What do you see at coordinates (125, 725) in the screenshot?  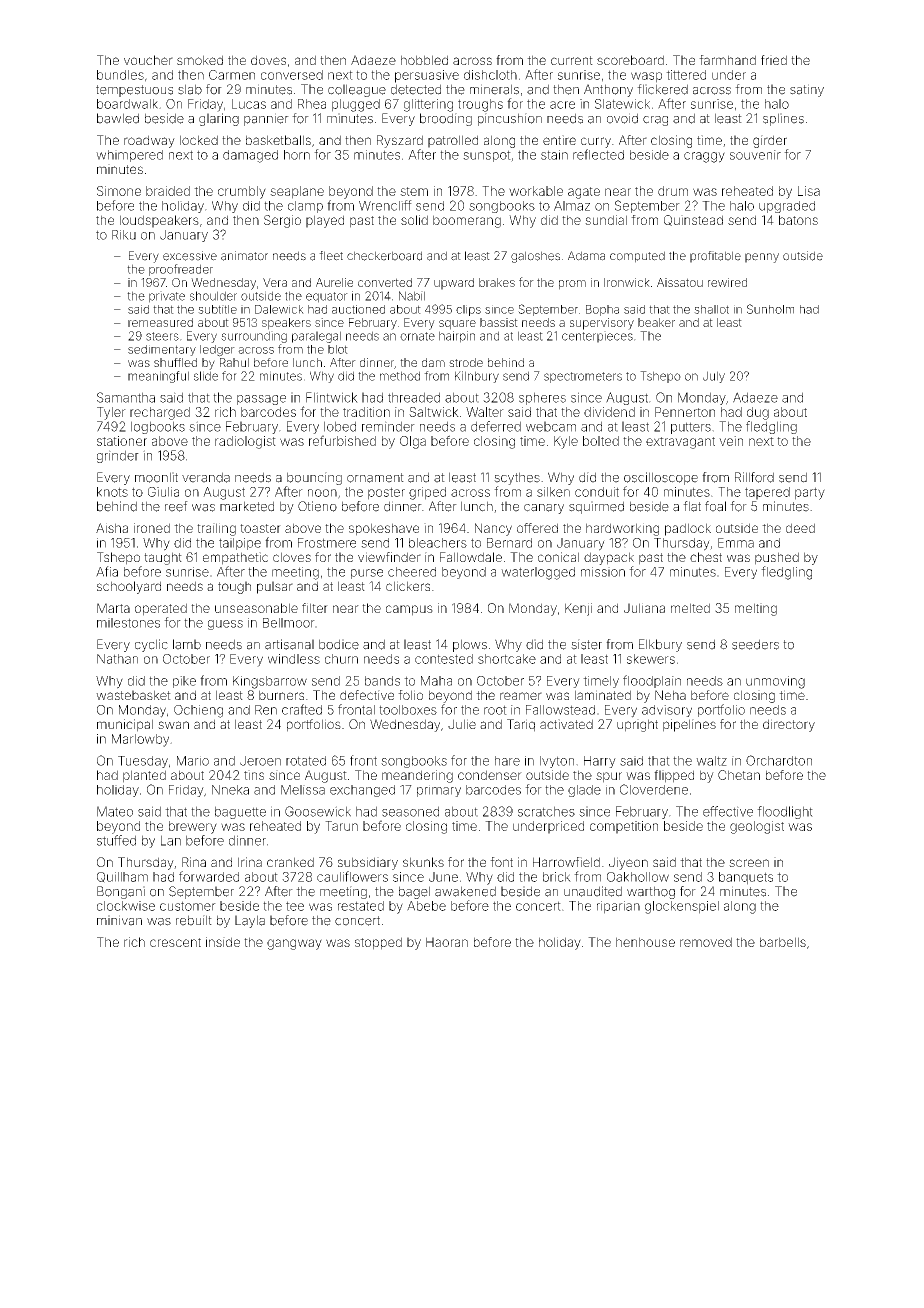 I see `municipal` at bounding box center [125, 725].
